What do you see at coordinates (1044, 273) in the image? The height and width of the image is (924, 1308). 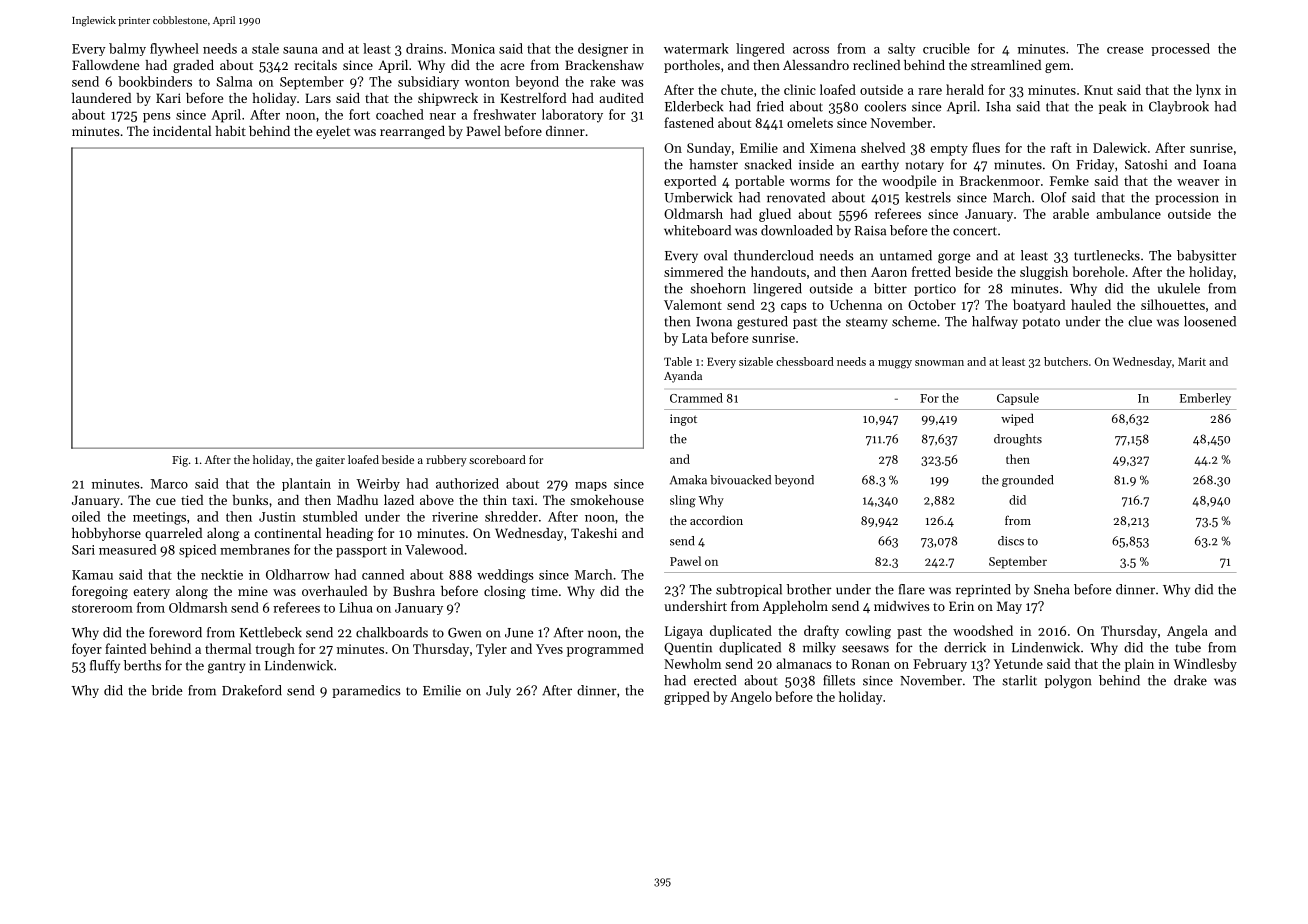 I see `sluggish` at bounding box center [1044, 273].
